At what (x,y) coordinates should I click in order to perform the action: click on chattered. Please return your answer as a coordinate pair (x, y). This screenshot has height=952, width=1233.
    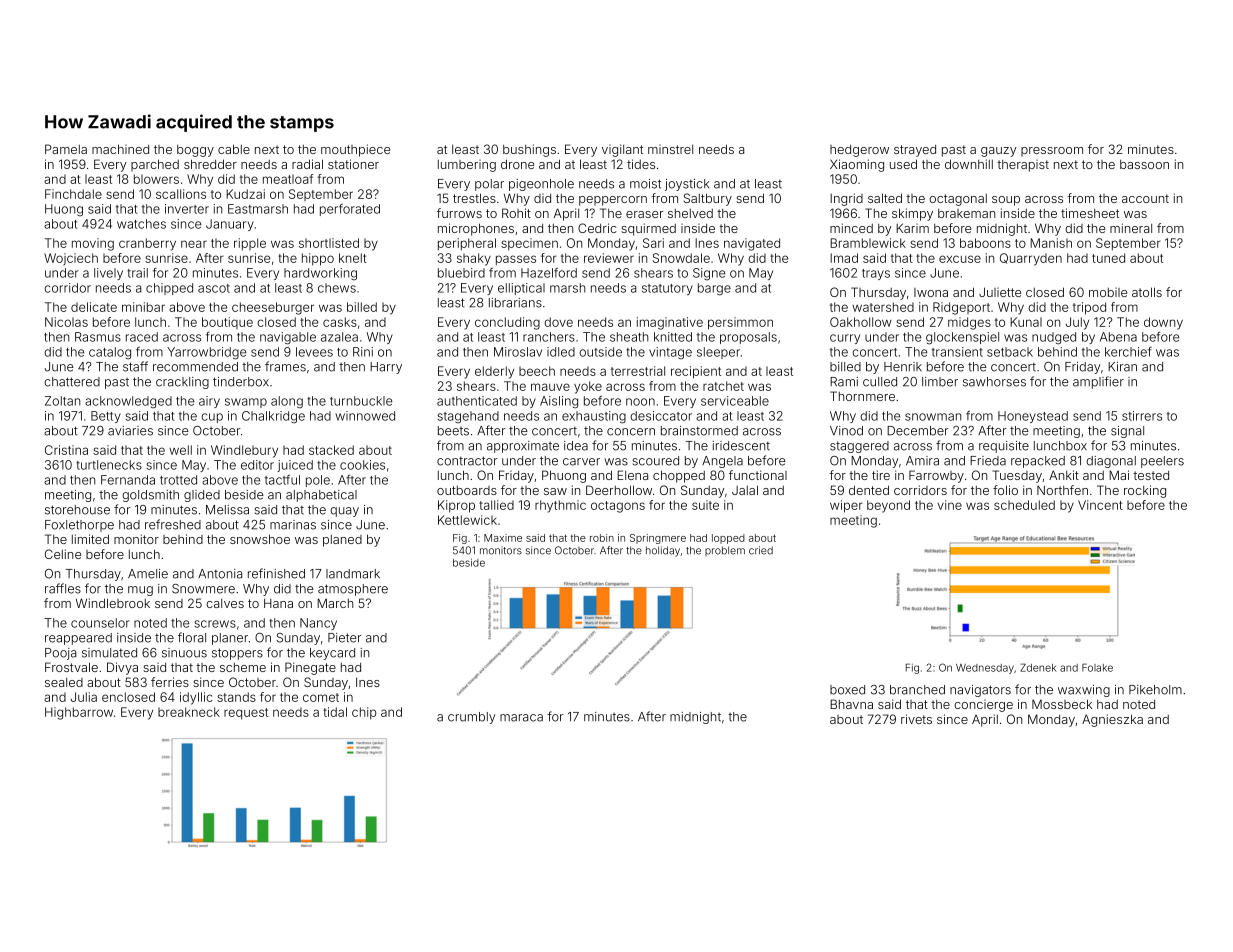
    Looking at the image, I should click on (72, 382).
